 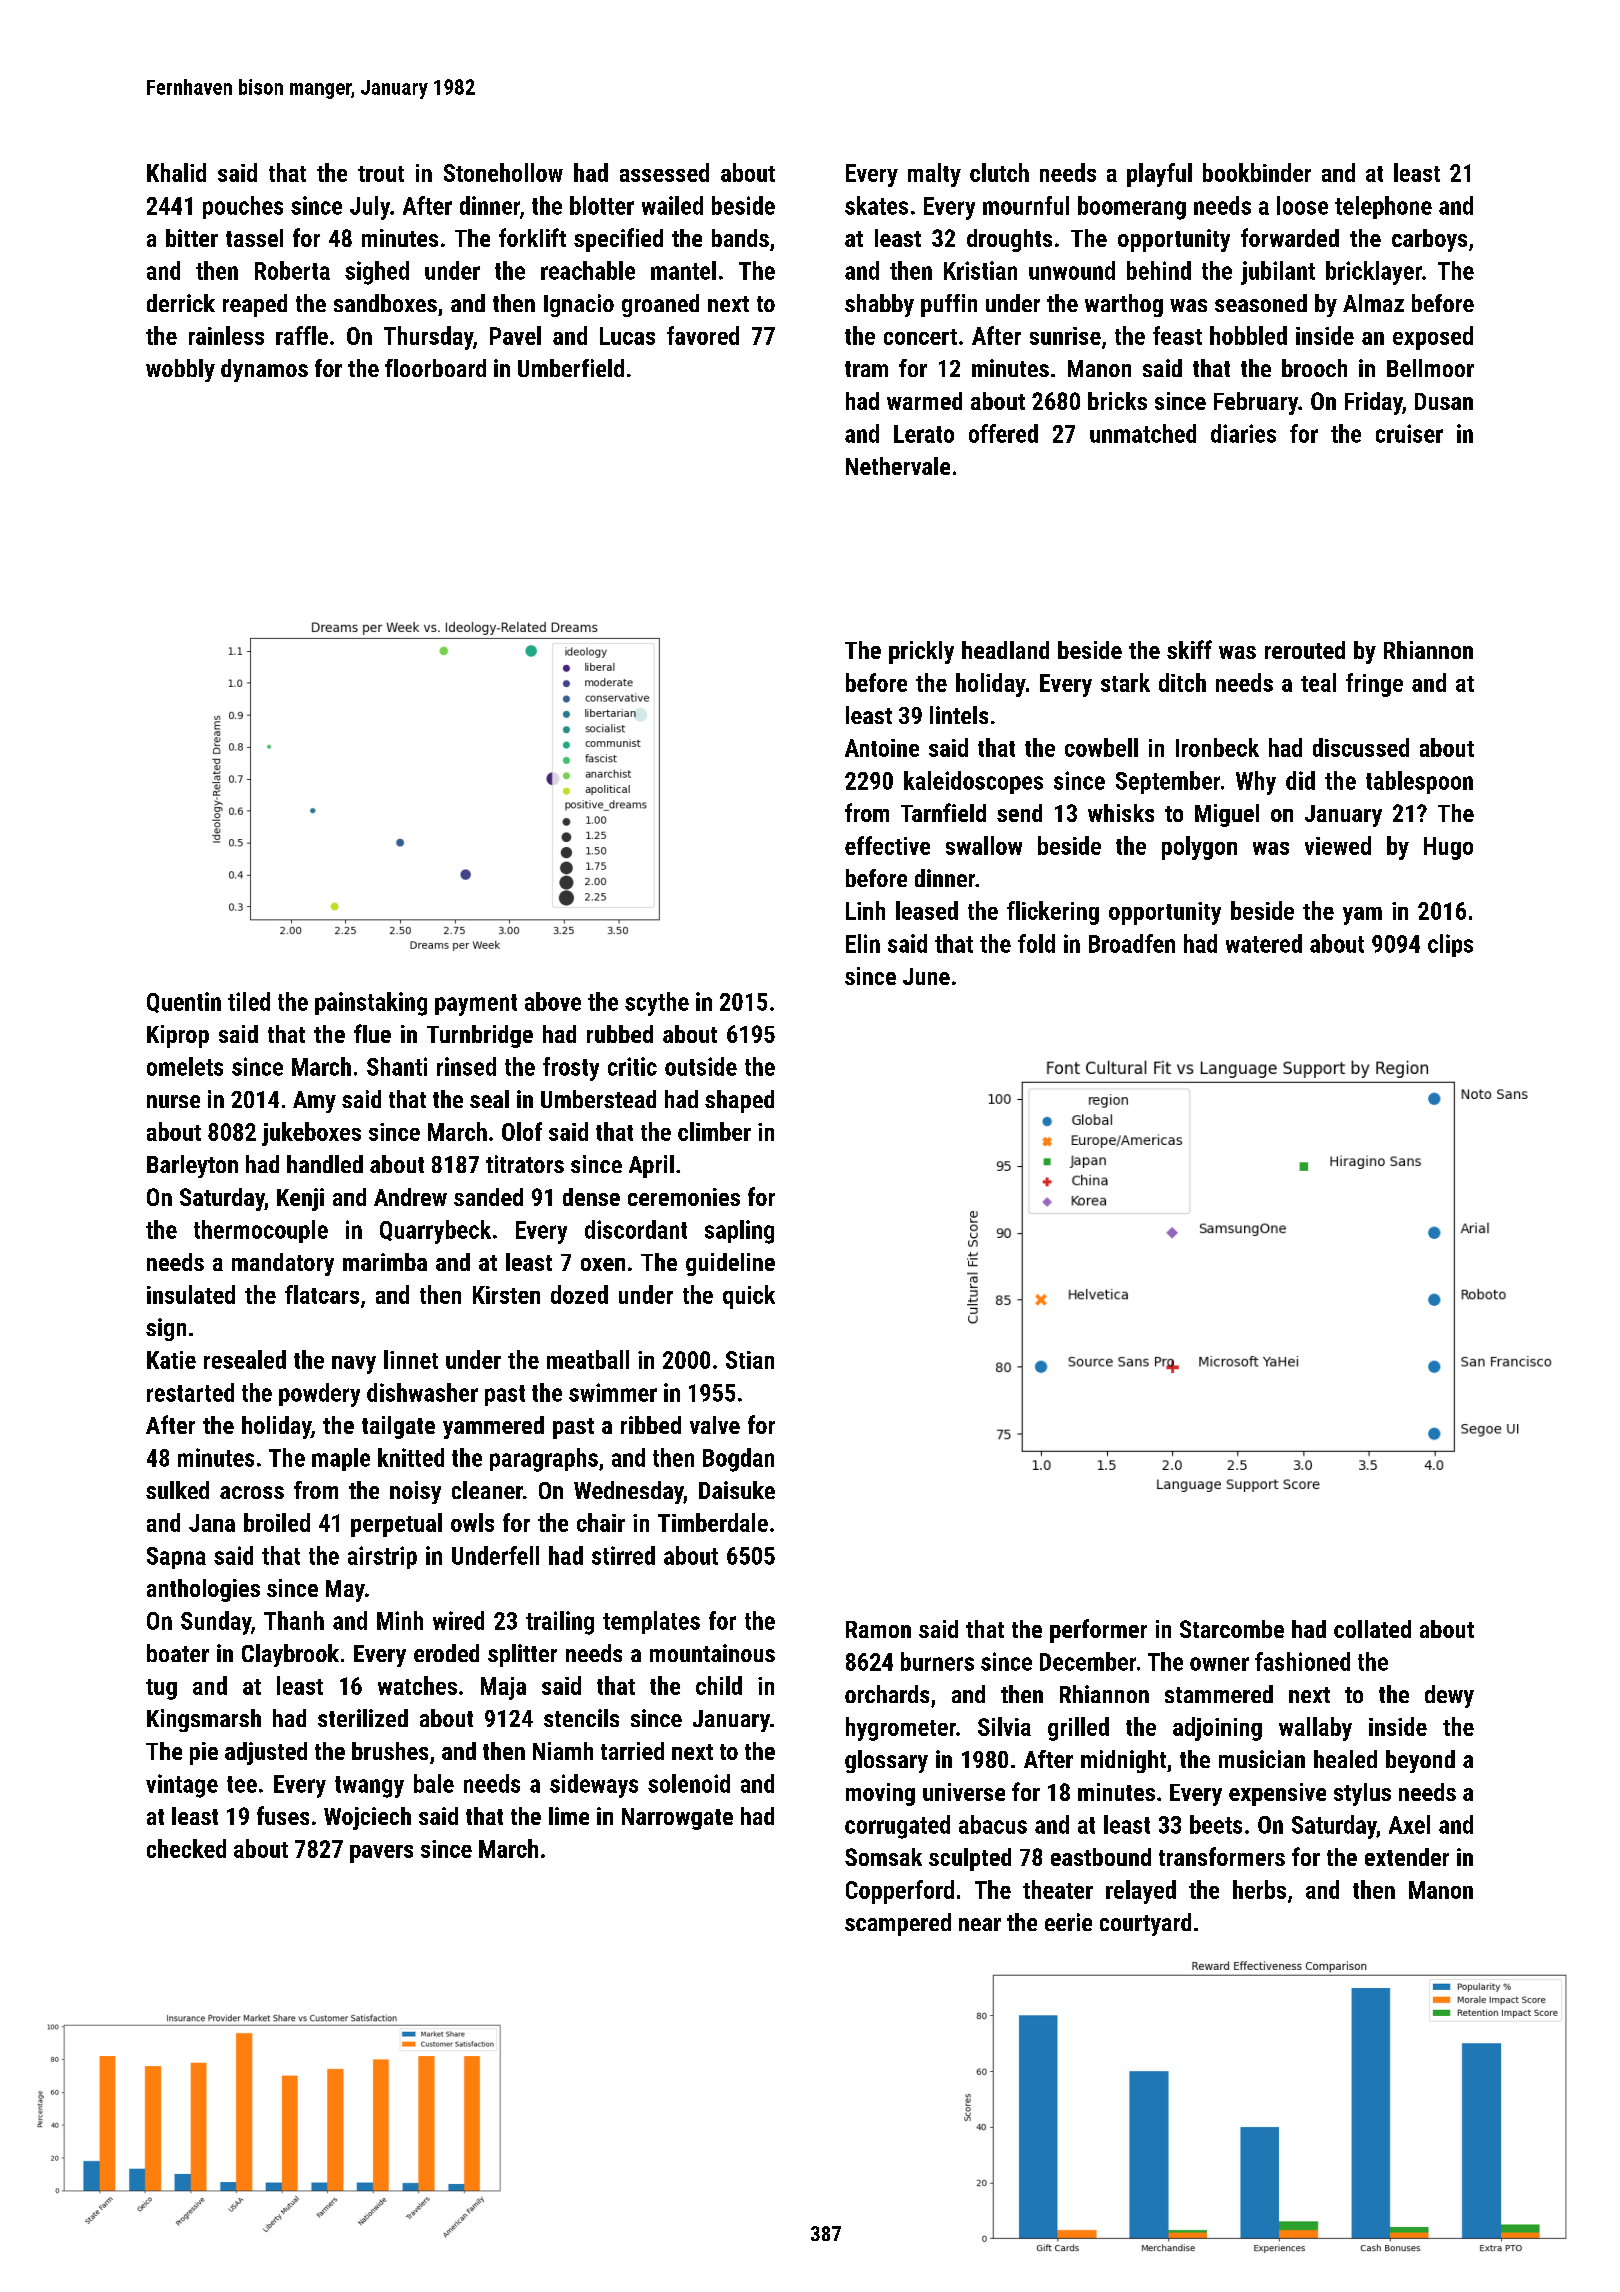 What do you see at coordinates (1305, 650) in the page?
I see `rerouted` at bounding box center [1305, 650].
